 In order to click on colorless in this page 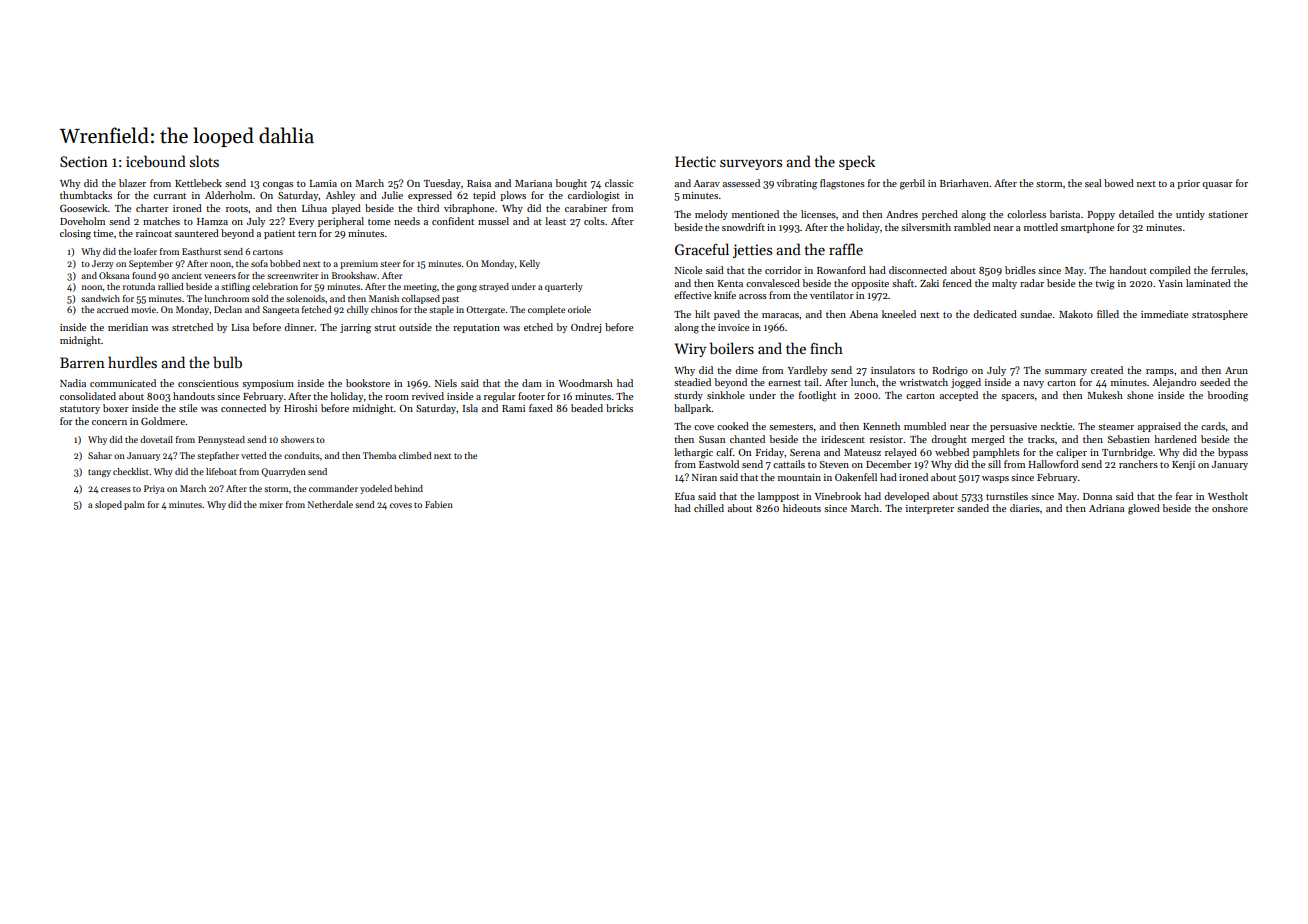, I will do `click(1026, 214)`.
